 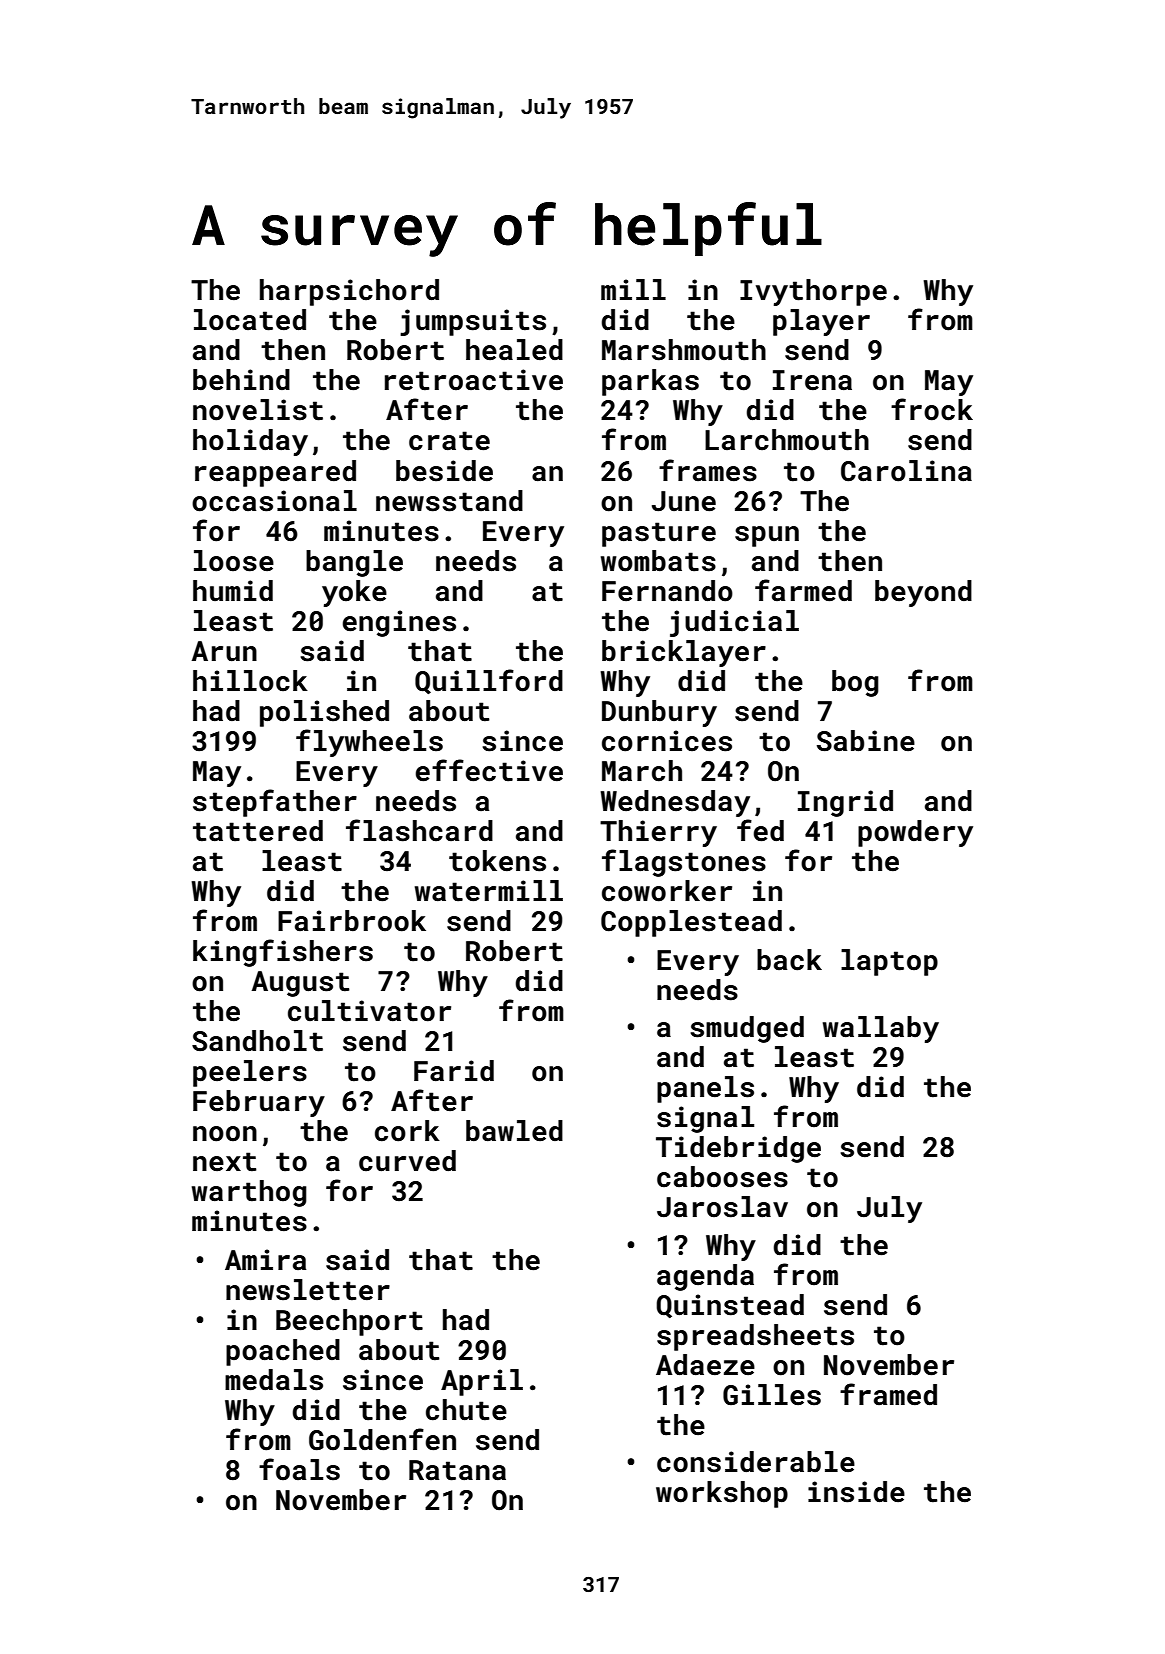 I want to click on laptop, so click(x=889, y=962).
